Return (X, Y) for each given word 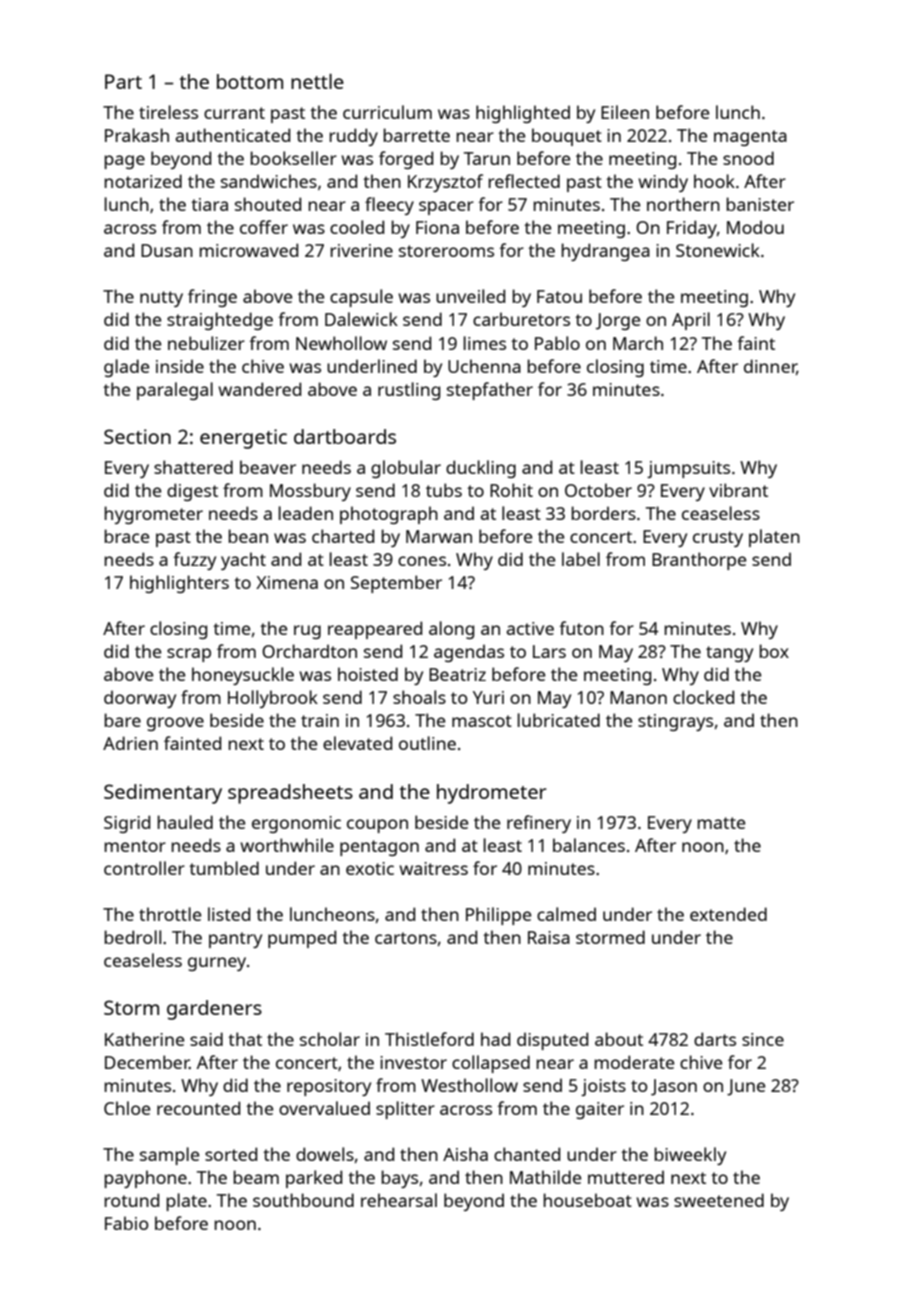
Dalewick (361, 319)
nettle (317, 81)
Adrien (130, 743)
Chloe (127, 1108)
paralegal (175, 391)
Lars (549, 651)
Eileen (625, 112)
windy (663, 183)
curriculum (387, 112)
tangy (729, 654)
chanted (527, 1154)
